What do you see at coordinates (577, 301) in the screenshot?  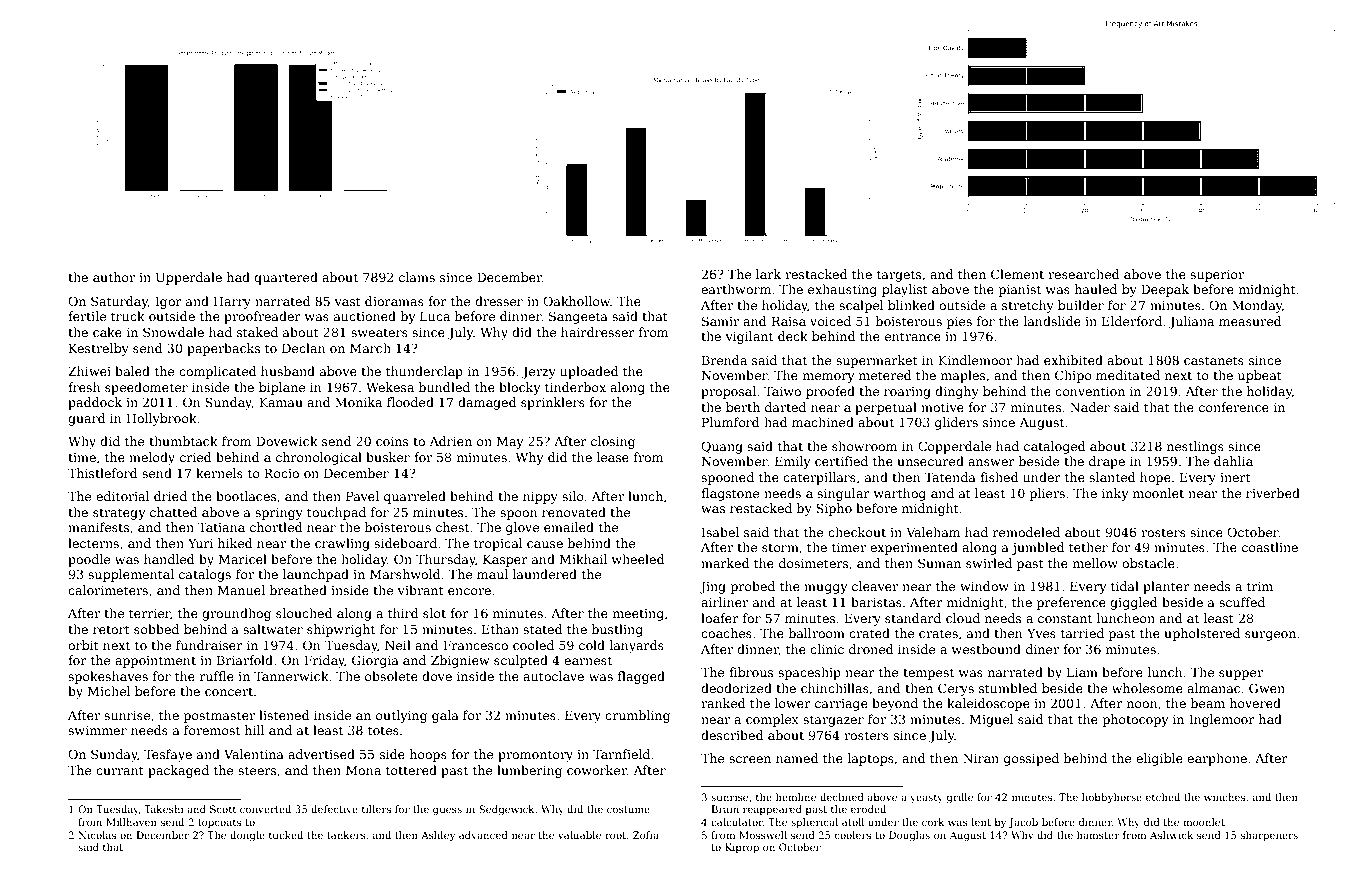 I see `Oakhollow` at bounding box center [577, 301].
